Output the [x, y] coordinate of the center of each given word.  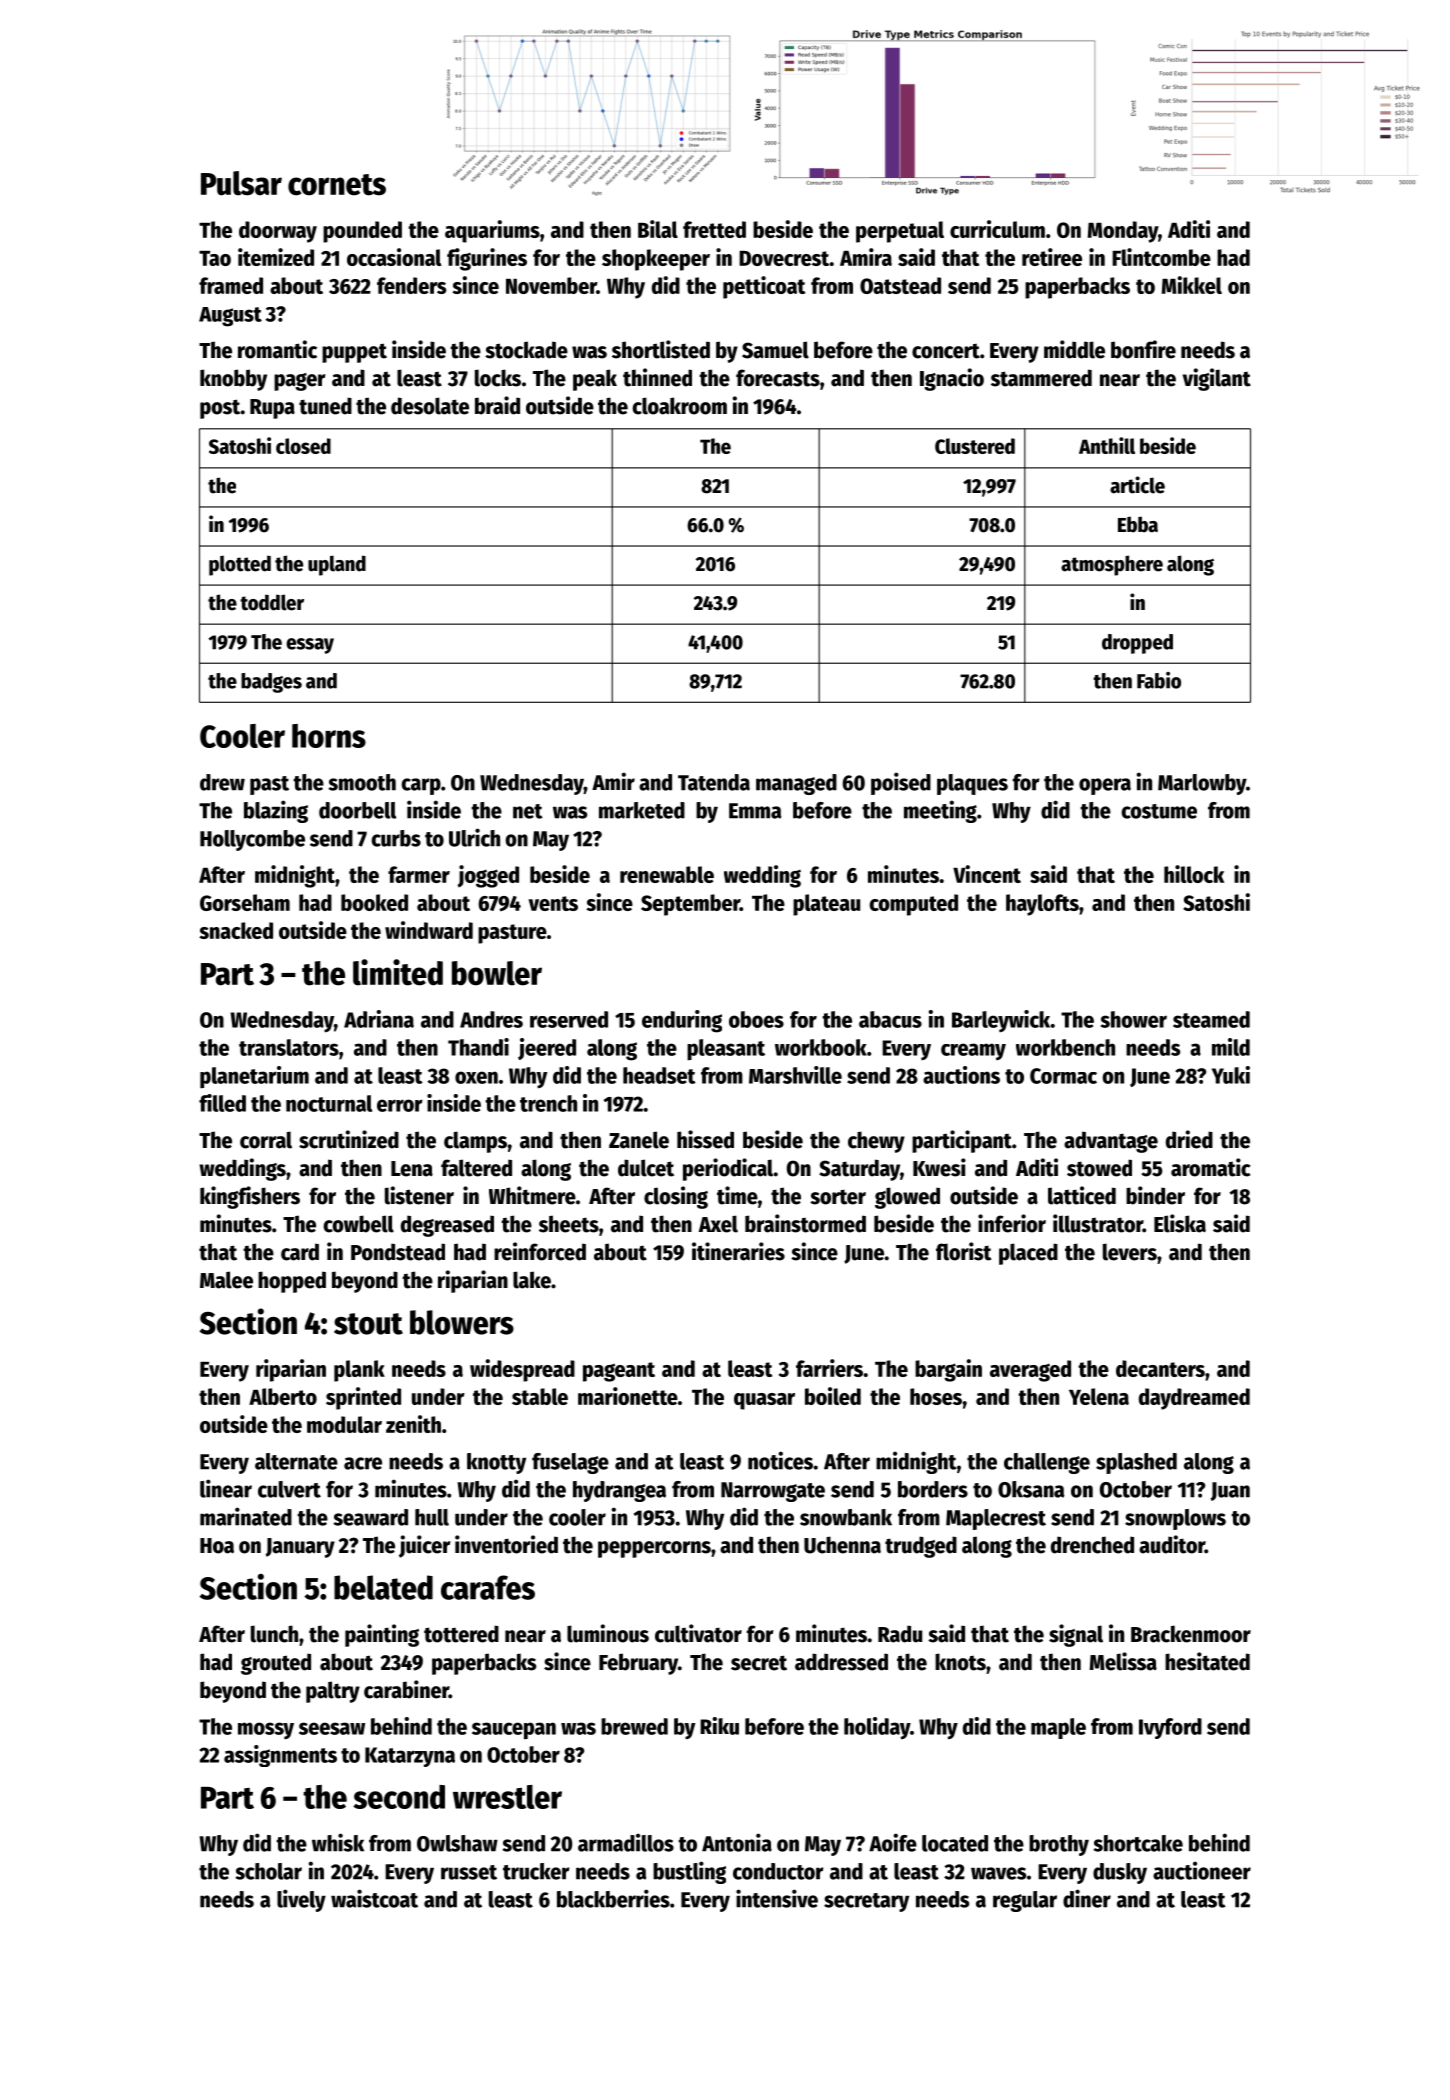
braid [497, 405]
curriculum [997, 229]
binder [1155, 1195]
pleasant [726, 1049]
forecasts [778, 378]
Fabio [1159, 680]
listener [419, 1195]
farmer [419, 874]
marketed [642, 810]
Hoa [217, 1546]
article [1137, 485]
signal [1076, 1635]
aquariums [492, 231]
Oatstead [900, 285]
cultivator [698, 1633]
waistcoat [374, 1898]
